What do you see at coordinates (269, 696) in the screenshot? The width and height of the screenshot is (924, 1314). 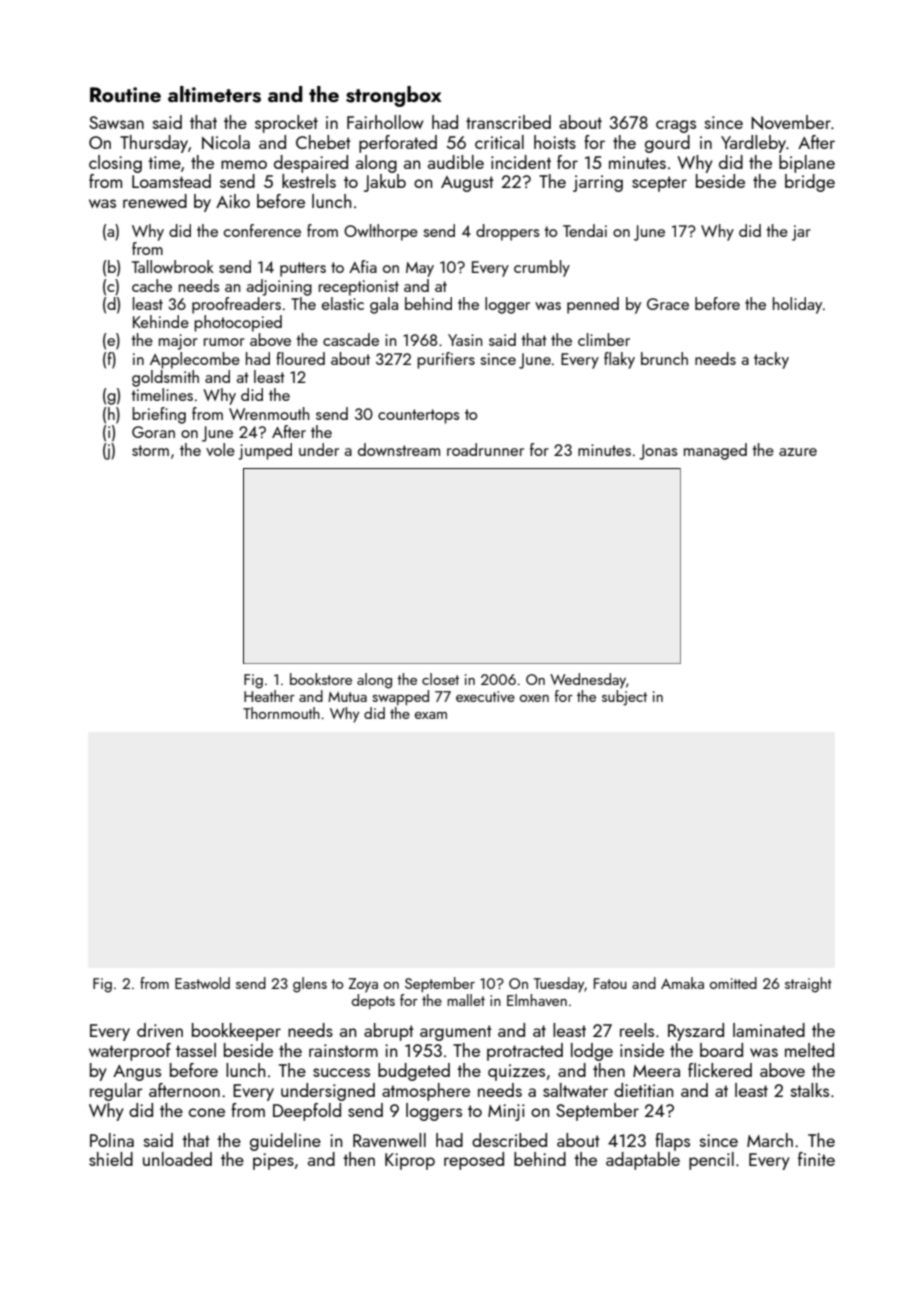 I see `Heather` at bounding box center [269, 696].
